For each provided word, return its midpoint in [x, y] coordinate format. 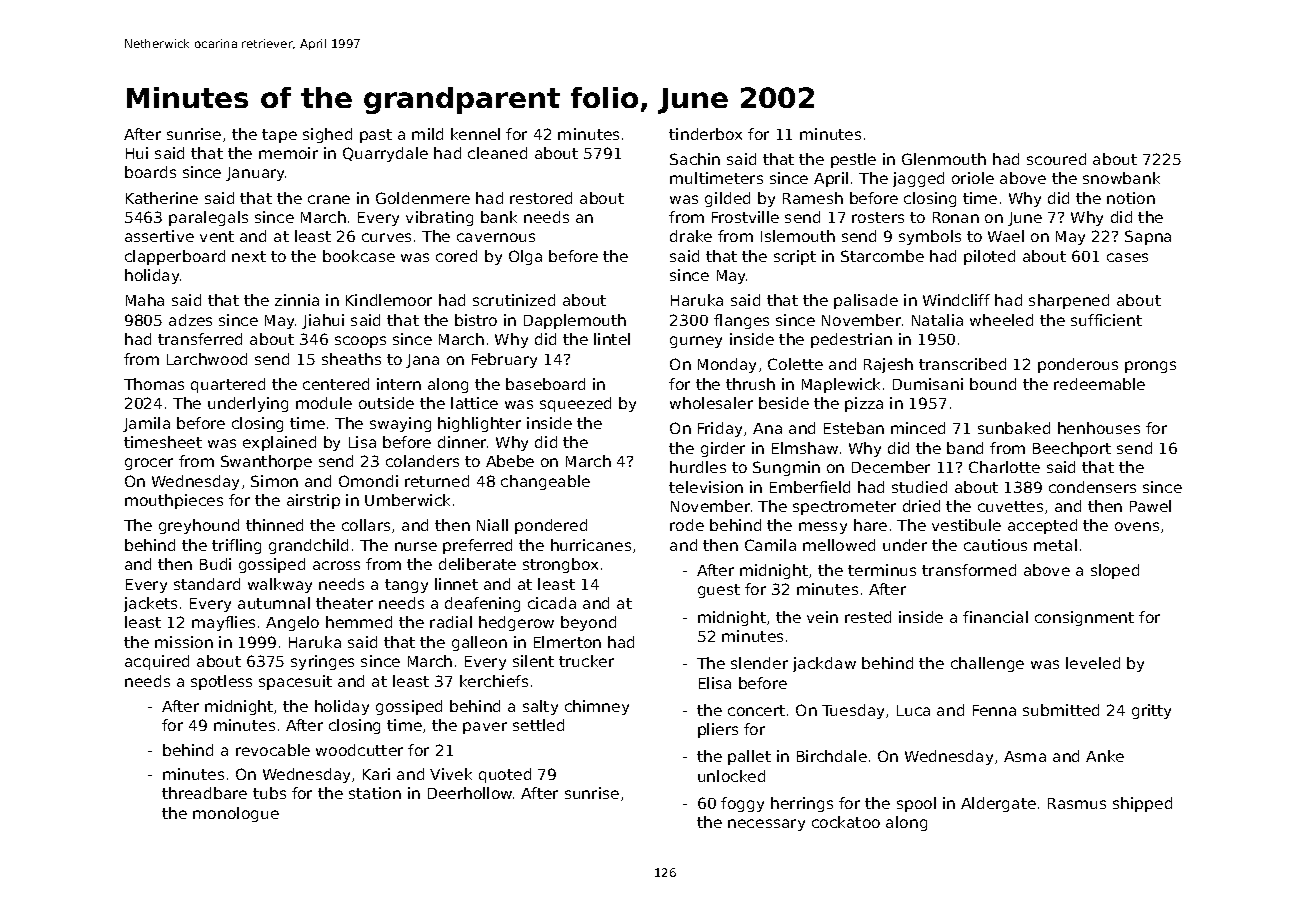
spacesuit [295, 682]
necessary [766, 825]
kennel [475, 134]
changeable [545, 482]
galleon [479, 643]
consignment [1084, 618]
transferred [200, 339]
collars [366, 525]
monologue [236, 814]
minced [918, 428]
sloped [1115, 571]
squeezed [575, 404]
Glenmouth [944, 159]
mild [427, 134]
